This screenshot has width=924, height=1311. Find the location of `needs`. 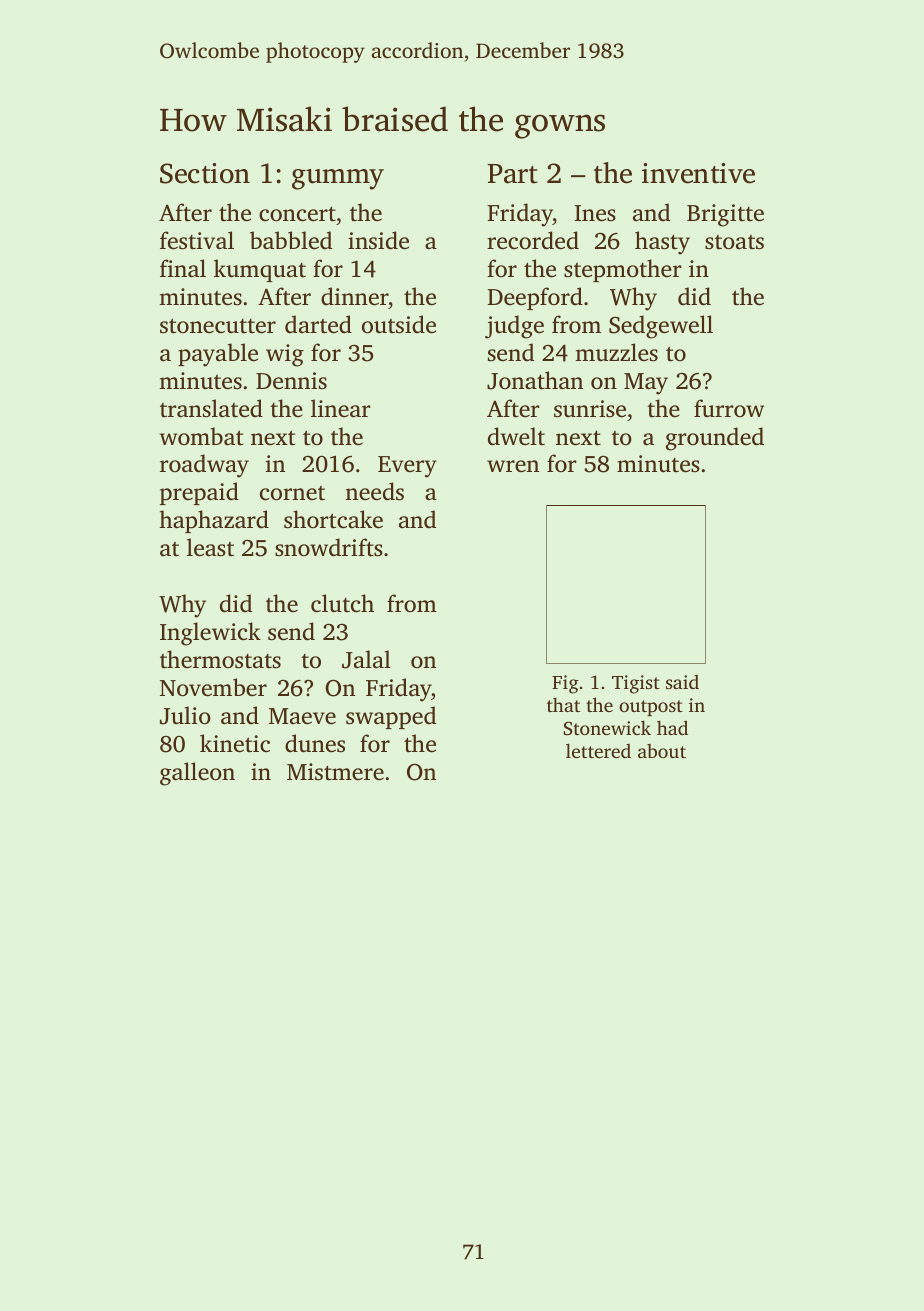

needs is located at coordinates (375, 491).
